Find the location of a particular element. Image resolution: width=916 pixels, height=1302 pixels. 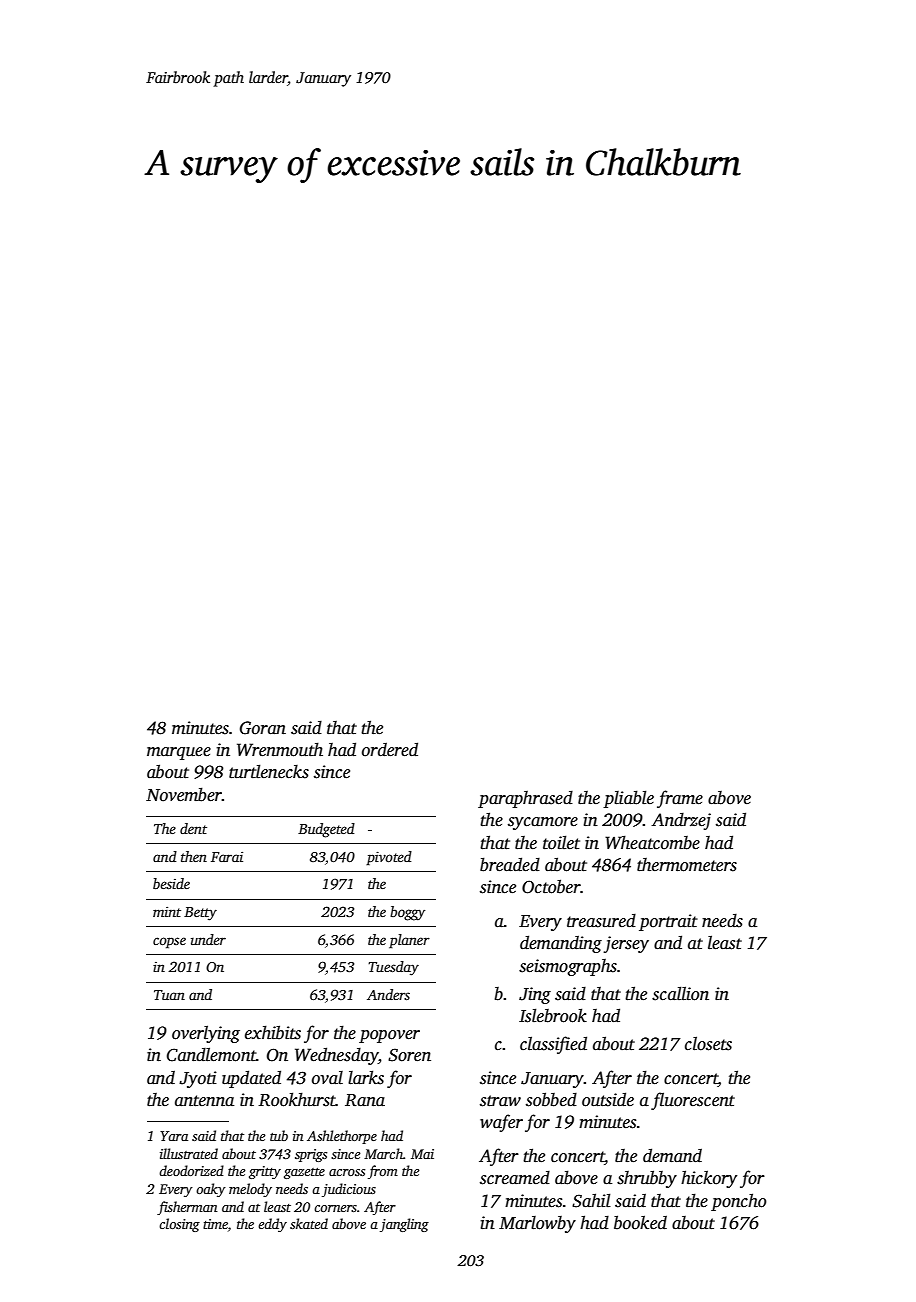

Marlowby is located at coordinates (537, 1224).
